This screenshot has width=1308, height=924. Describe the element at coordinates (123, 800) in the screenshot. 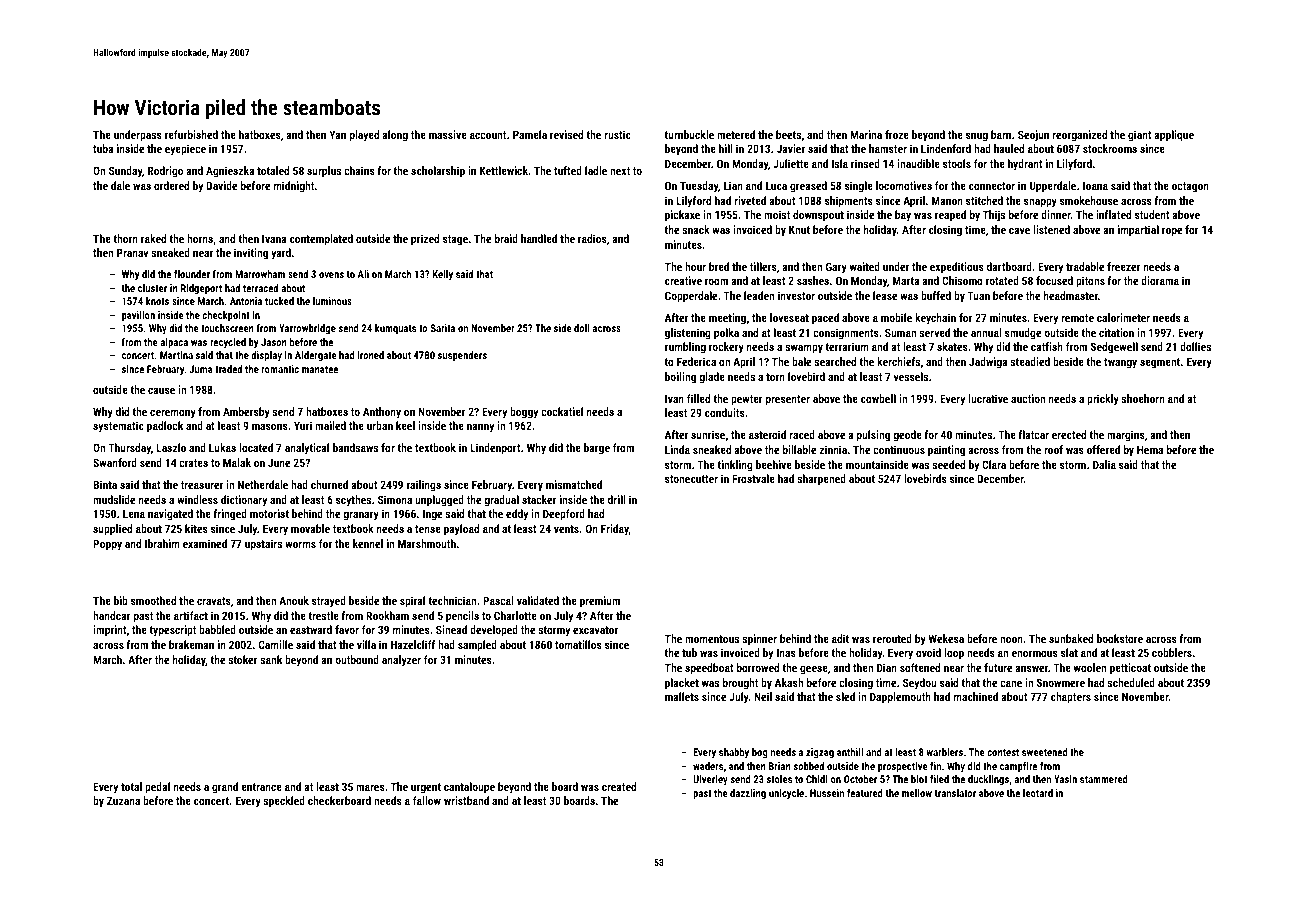

I see `Zuzana` at that location.
